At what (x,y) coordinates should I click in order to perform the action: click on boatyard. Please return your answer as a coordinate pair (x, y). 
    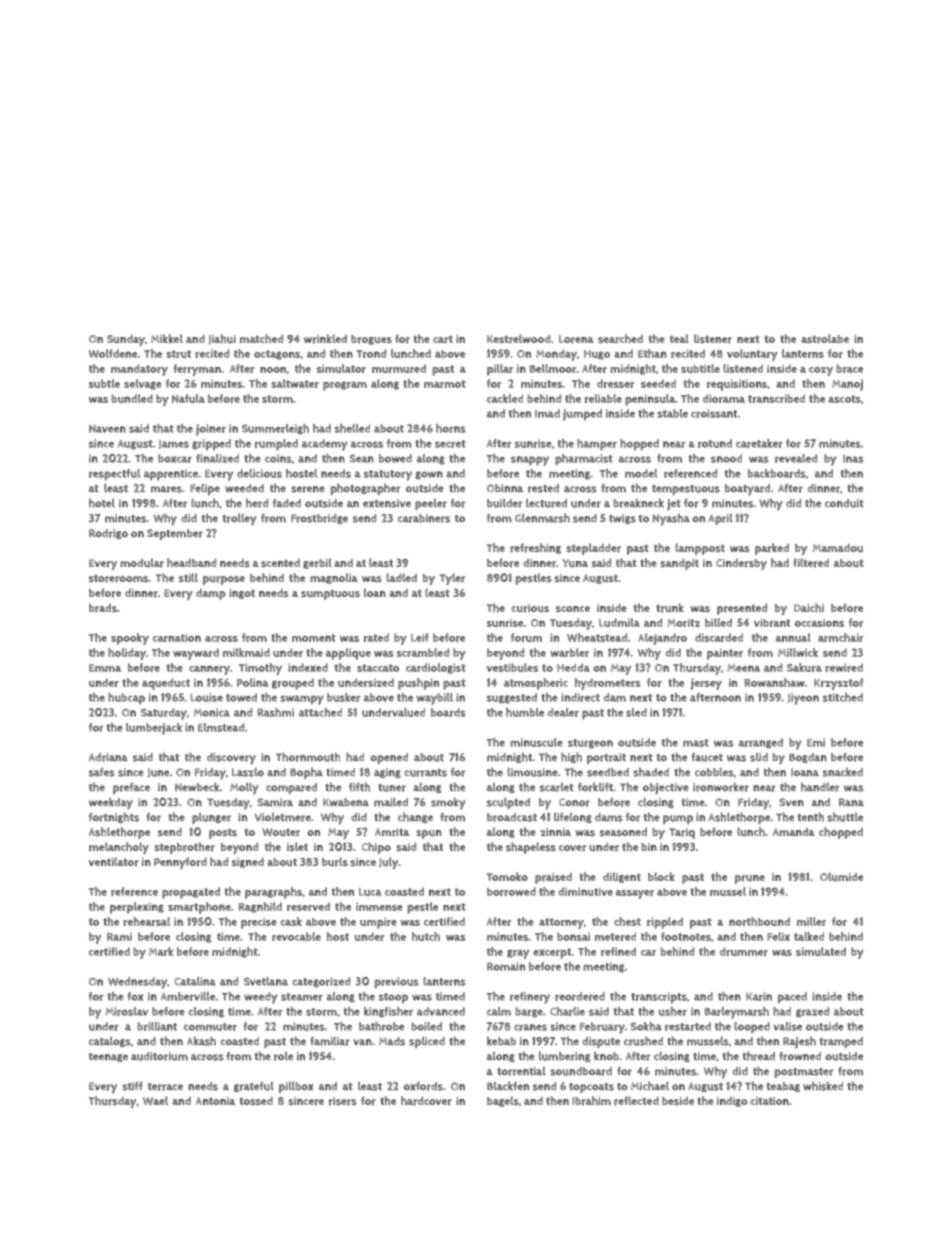
    Looking at the image, I should click on (747, 490).
